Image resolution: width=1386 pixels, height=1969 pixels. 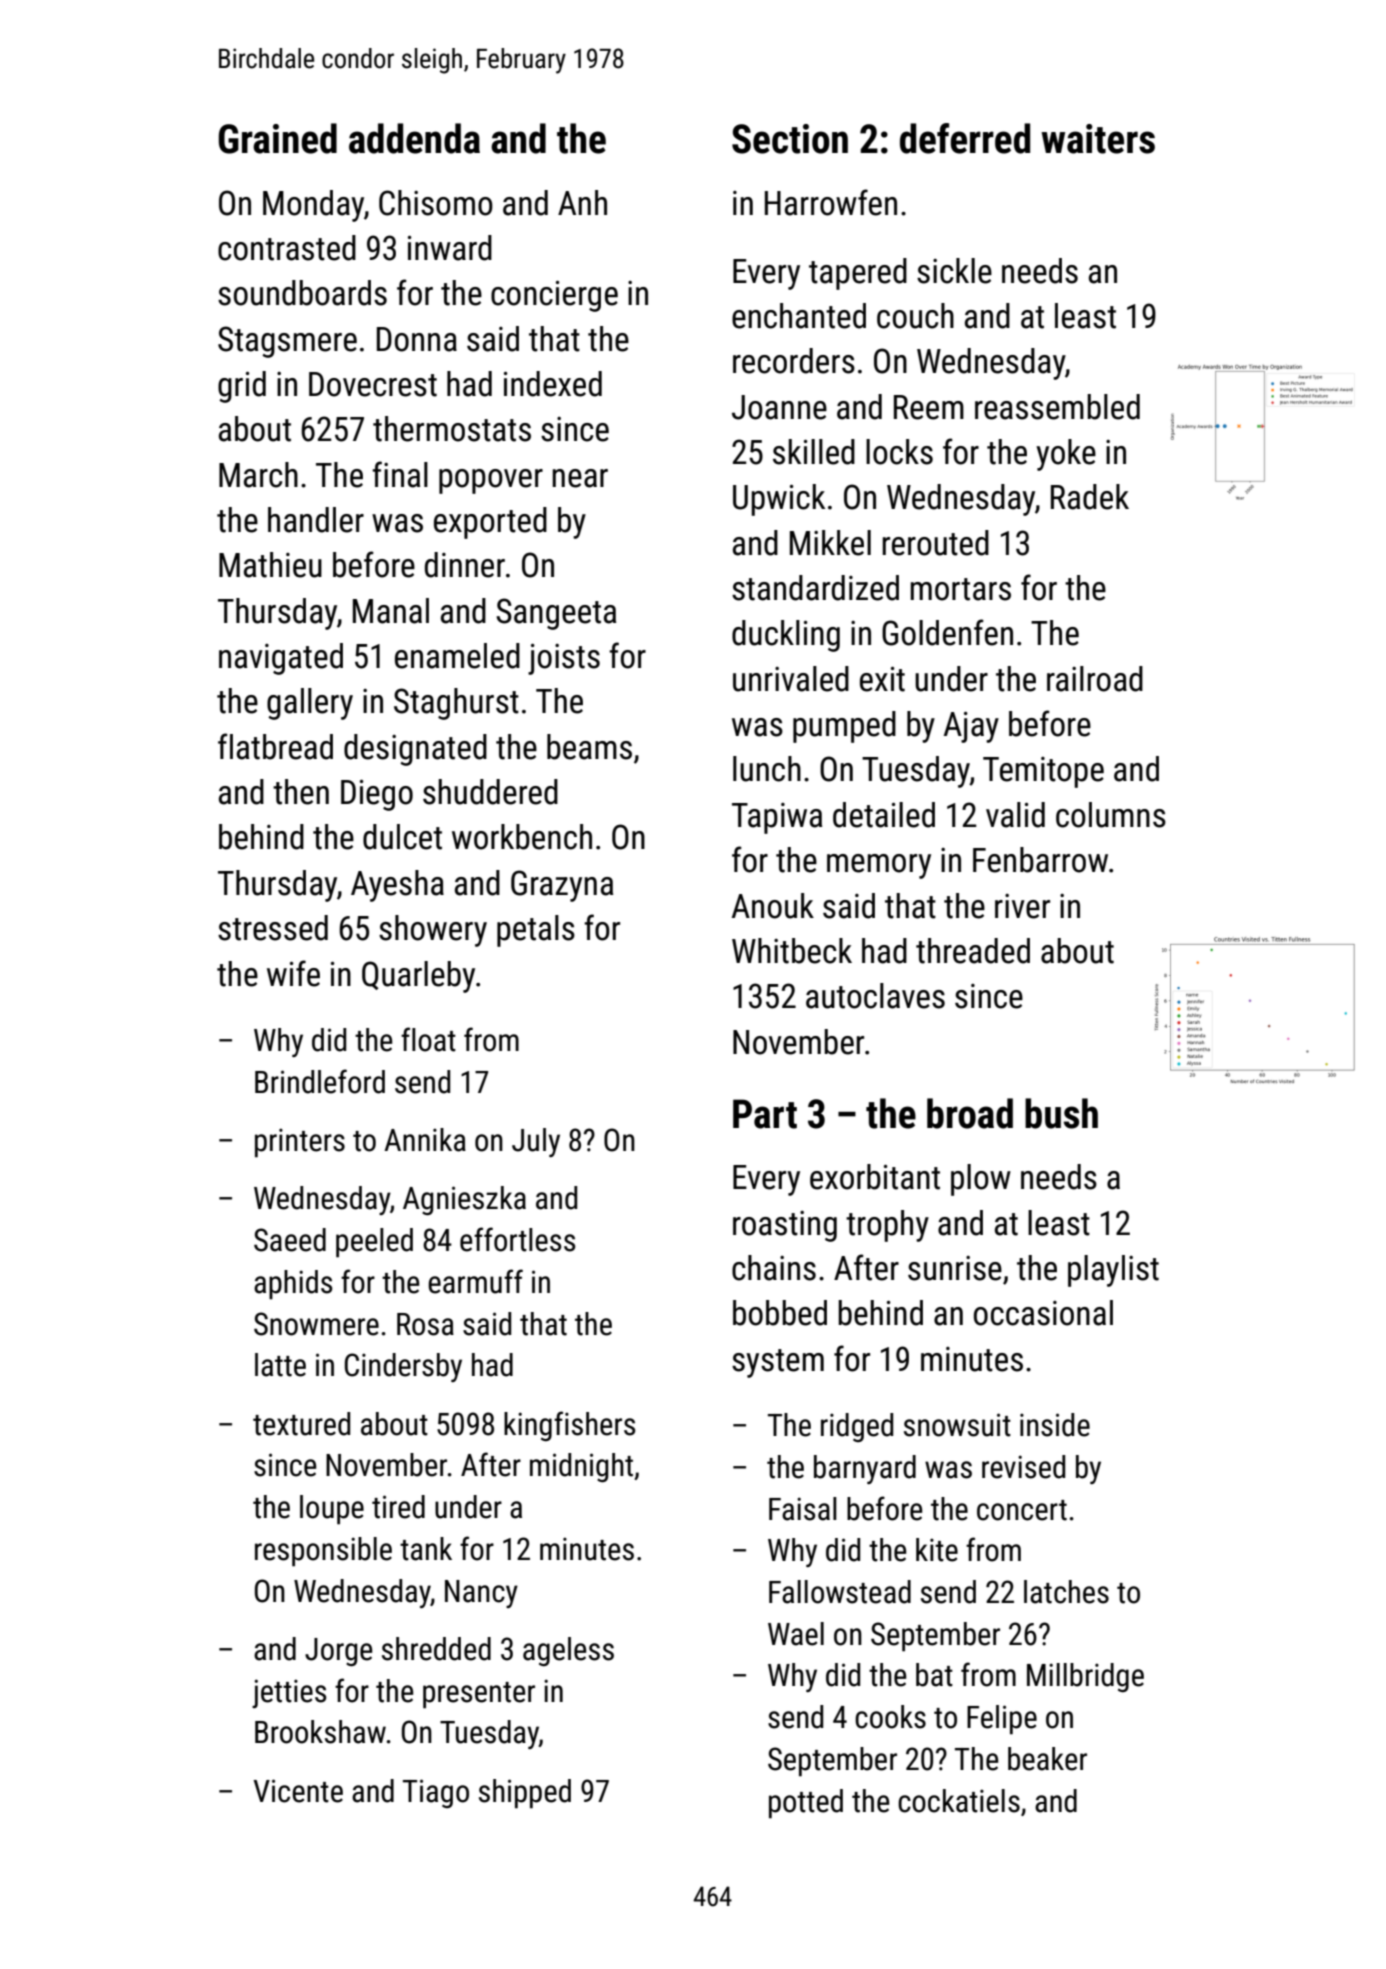 I want to click on jetties, so click(x=289, y=1693).
